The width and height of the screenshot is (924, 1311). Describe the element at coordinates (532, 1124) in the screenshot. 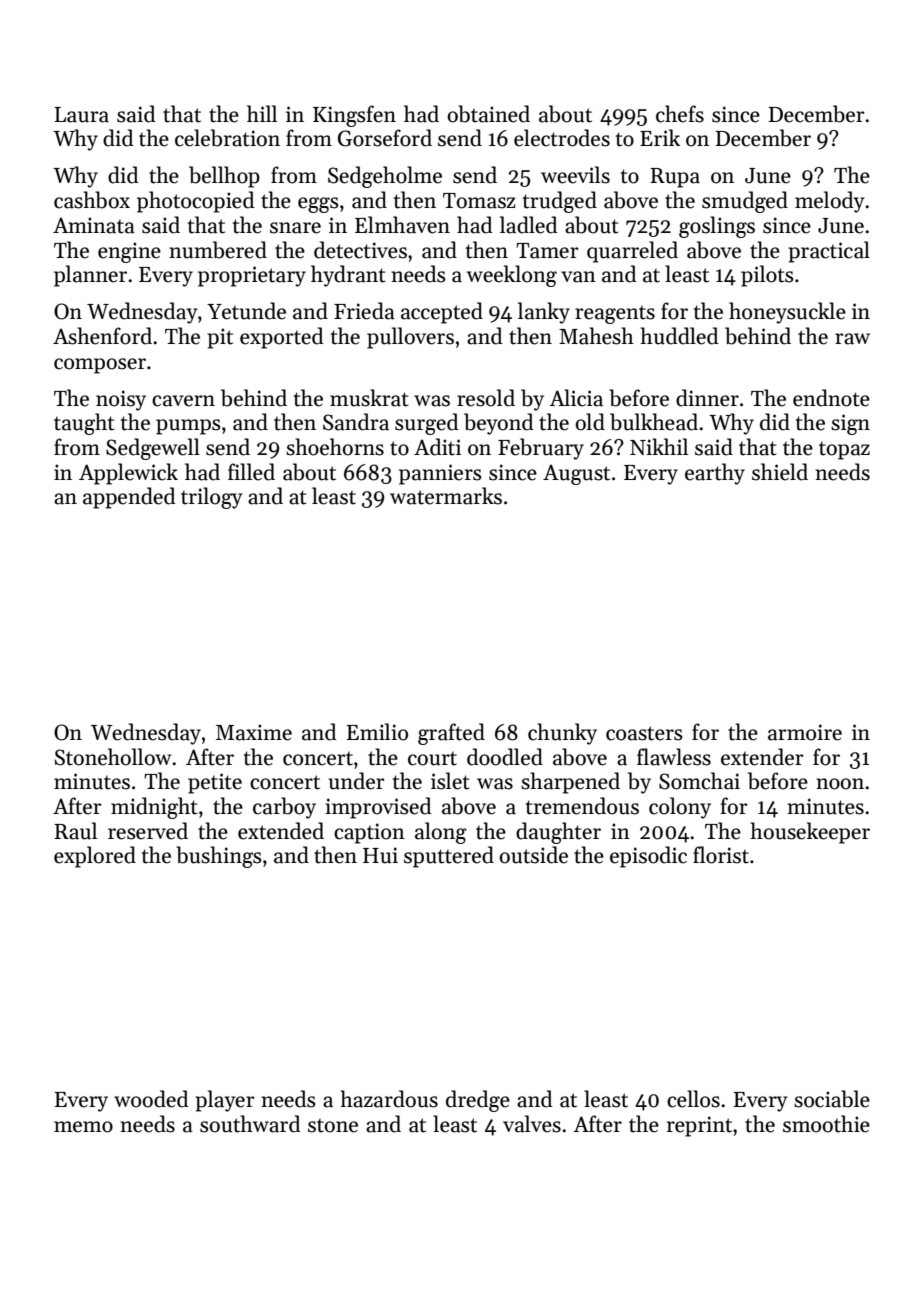

I see `valves` at that location.
